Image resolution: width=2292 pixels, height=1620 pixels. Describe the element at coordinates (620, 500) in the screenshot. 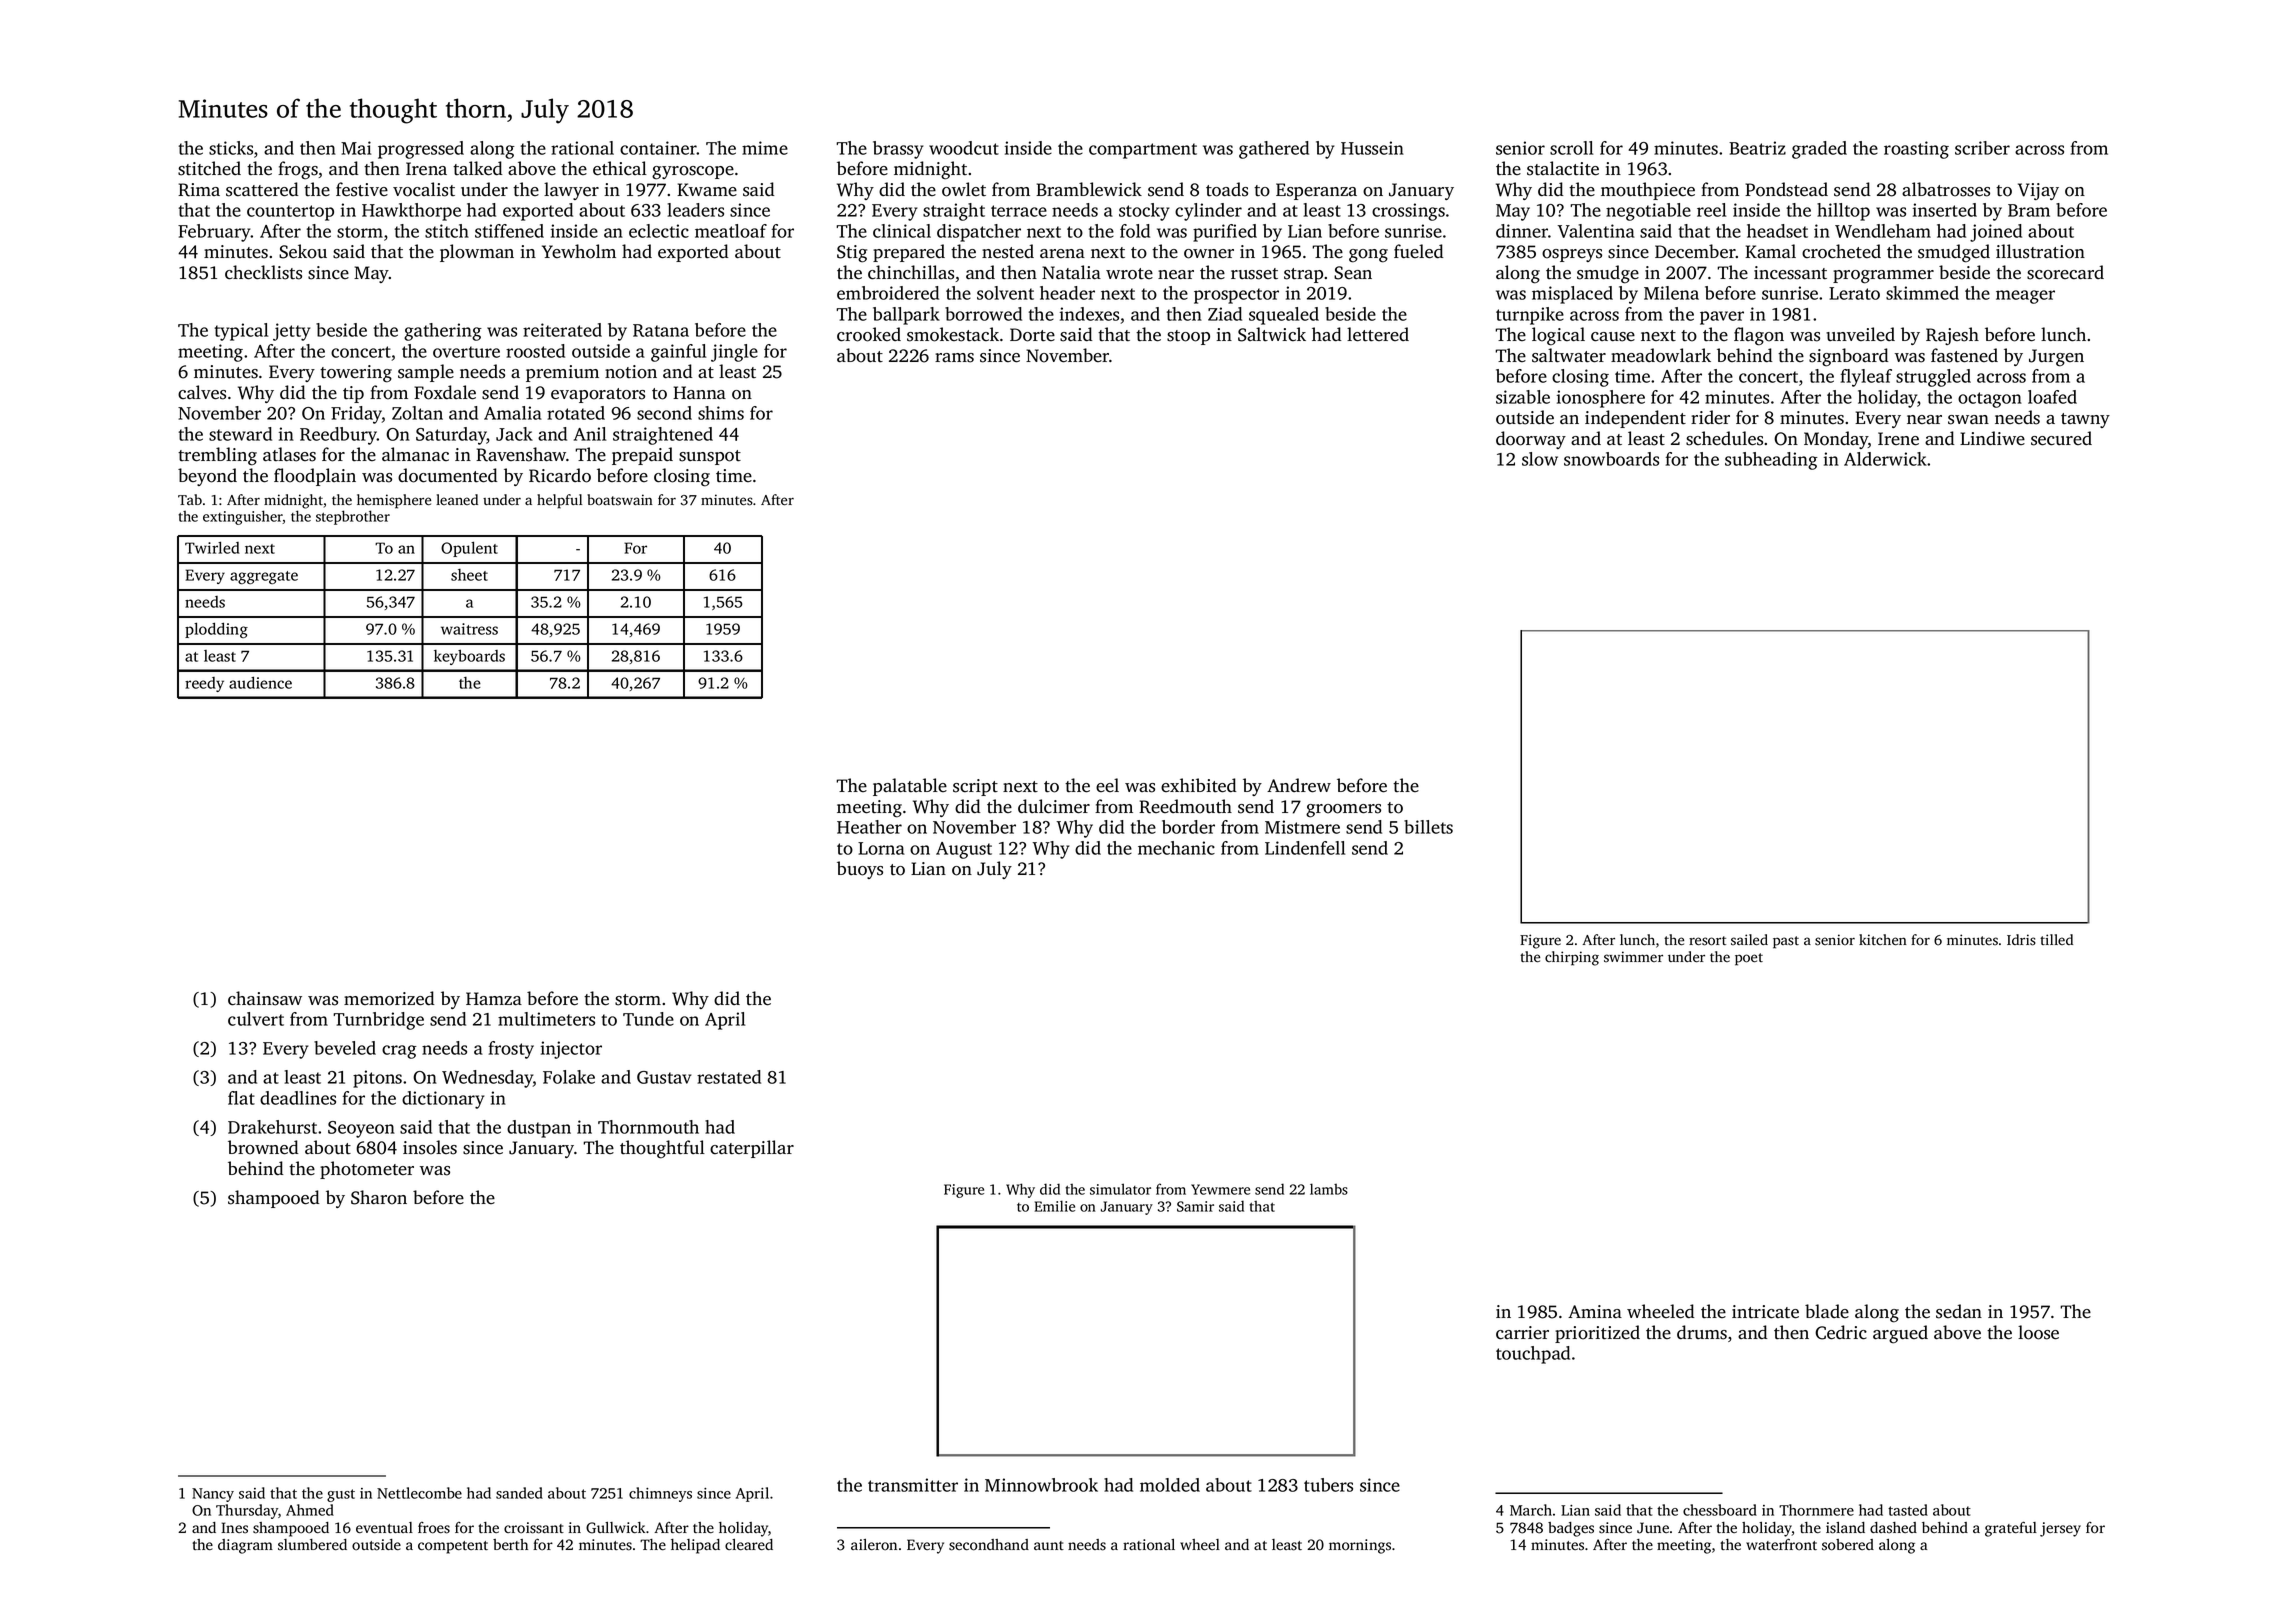

I see `boatswain` at that location.
